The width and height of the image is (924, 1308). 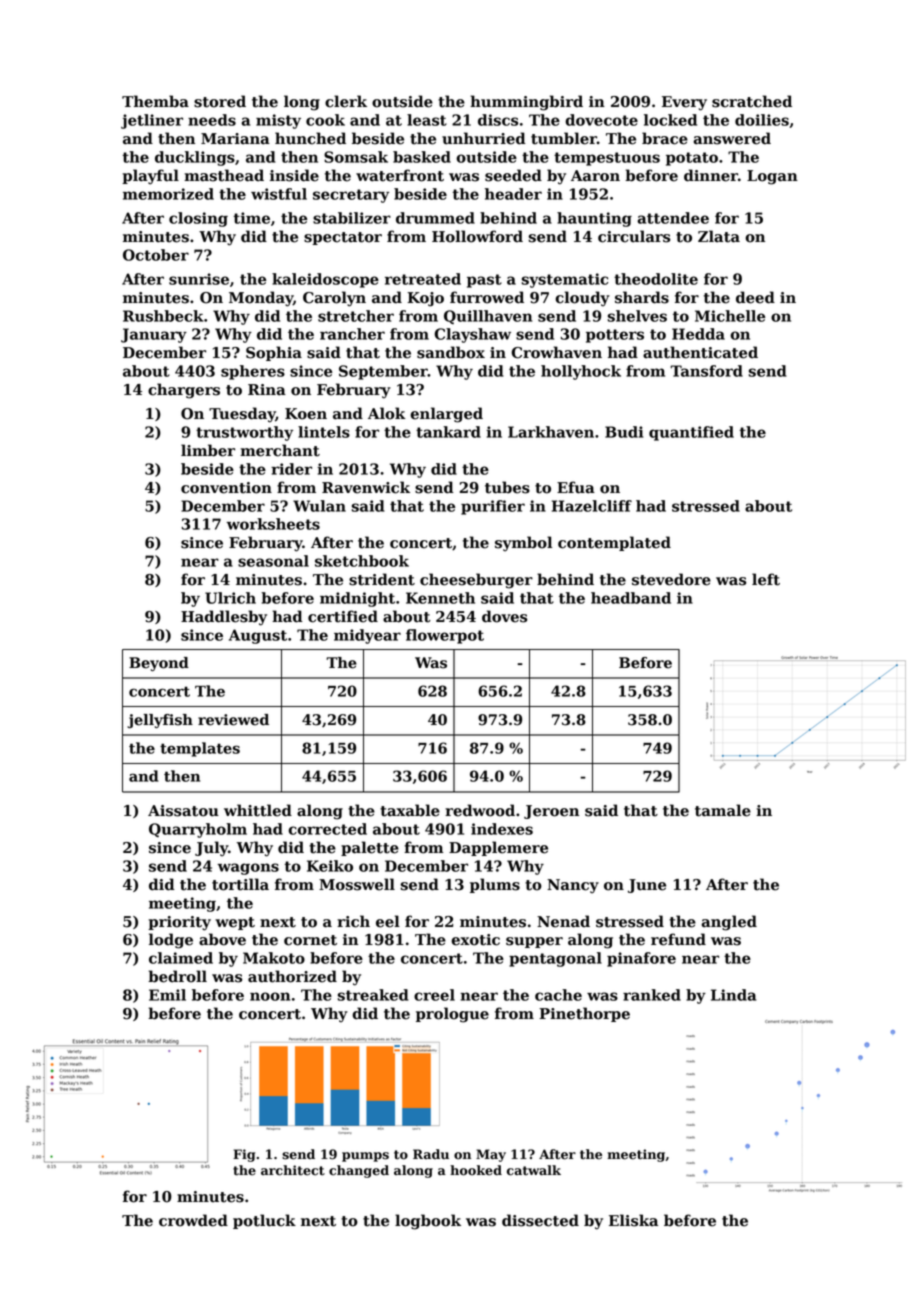 I want to click on least, so click(x=427, y=120).
